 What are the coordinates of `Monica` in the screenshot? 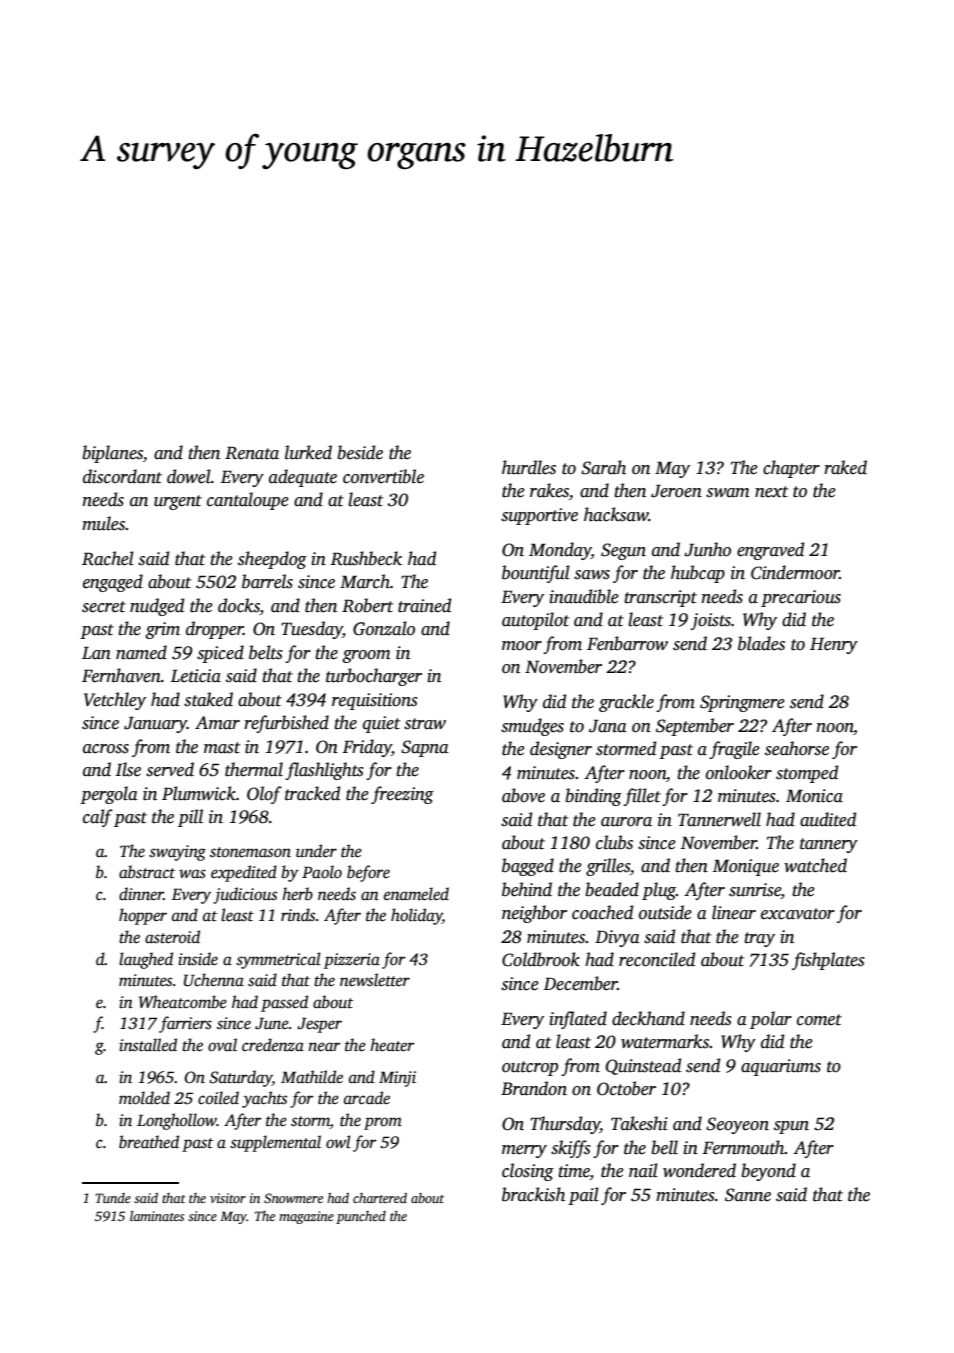 It's located at (814, 796).
